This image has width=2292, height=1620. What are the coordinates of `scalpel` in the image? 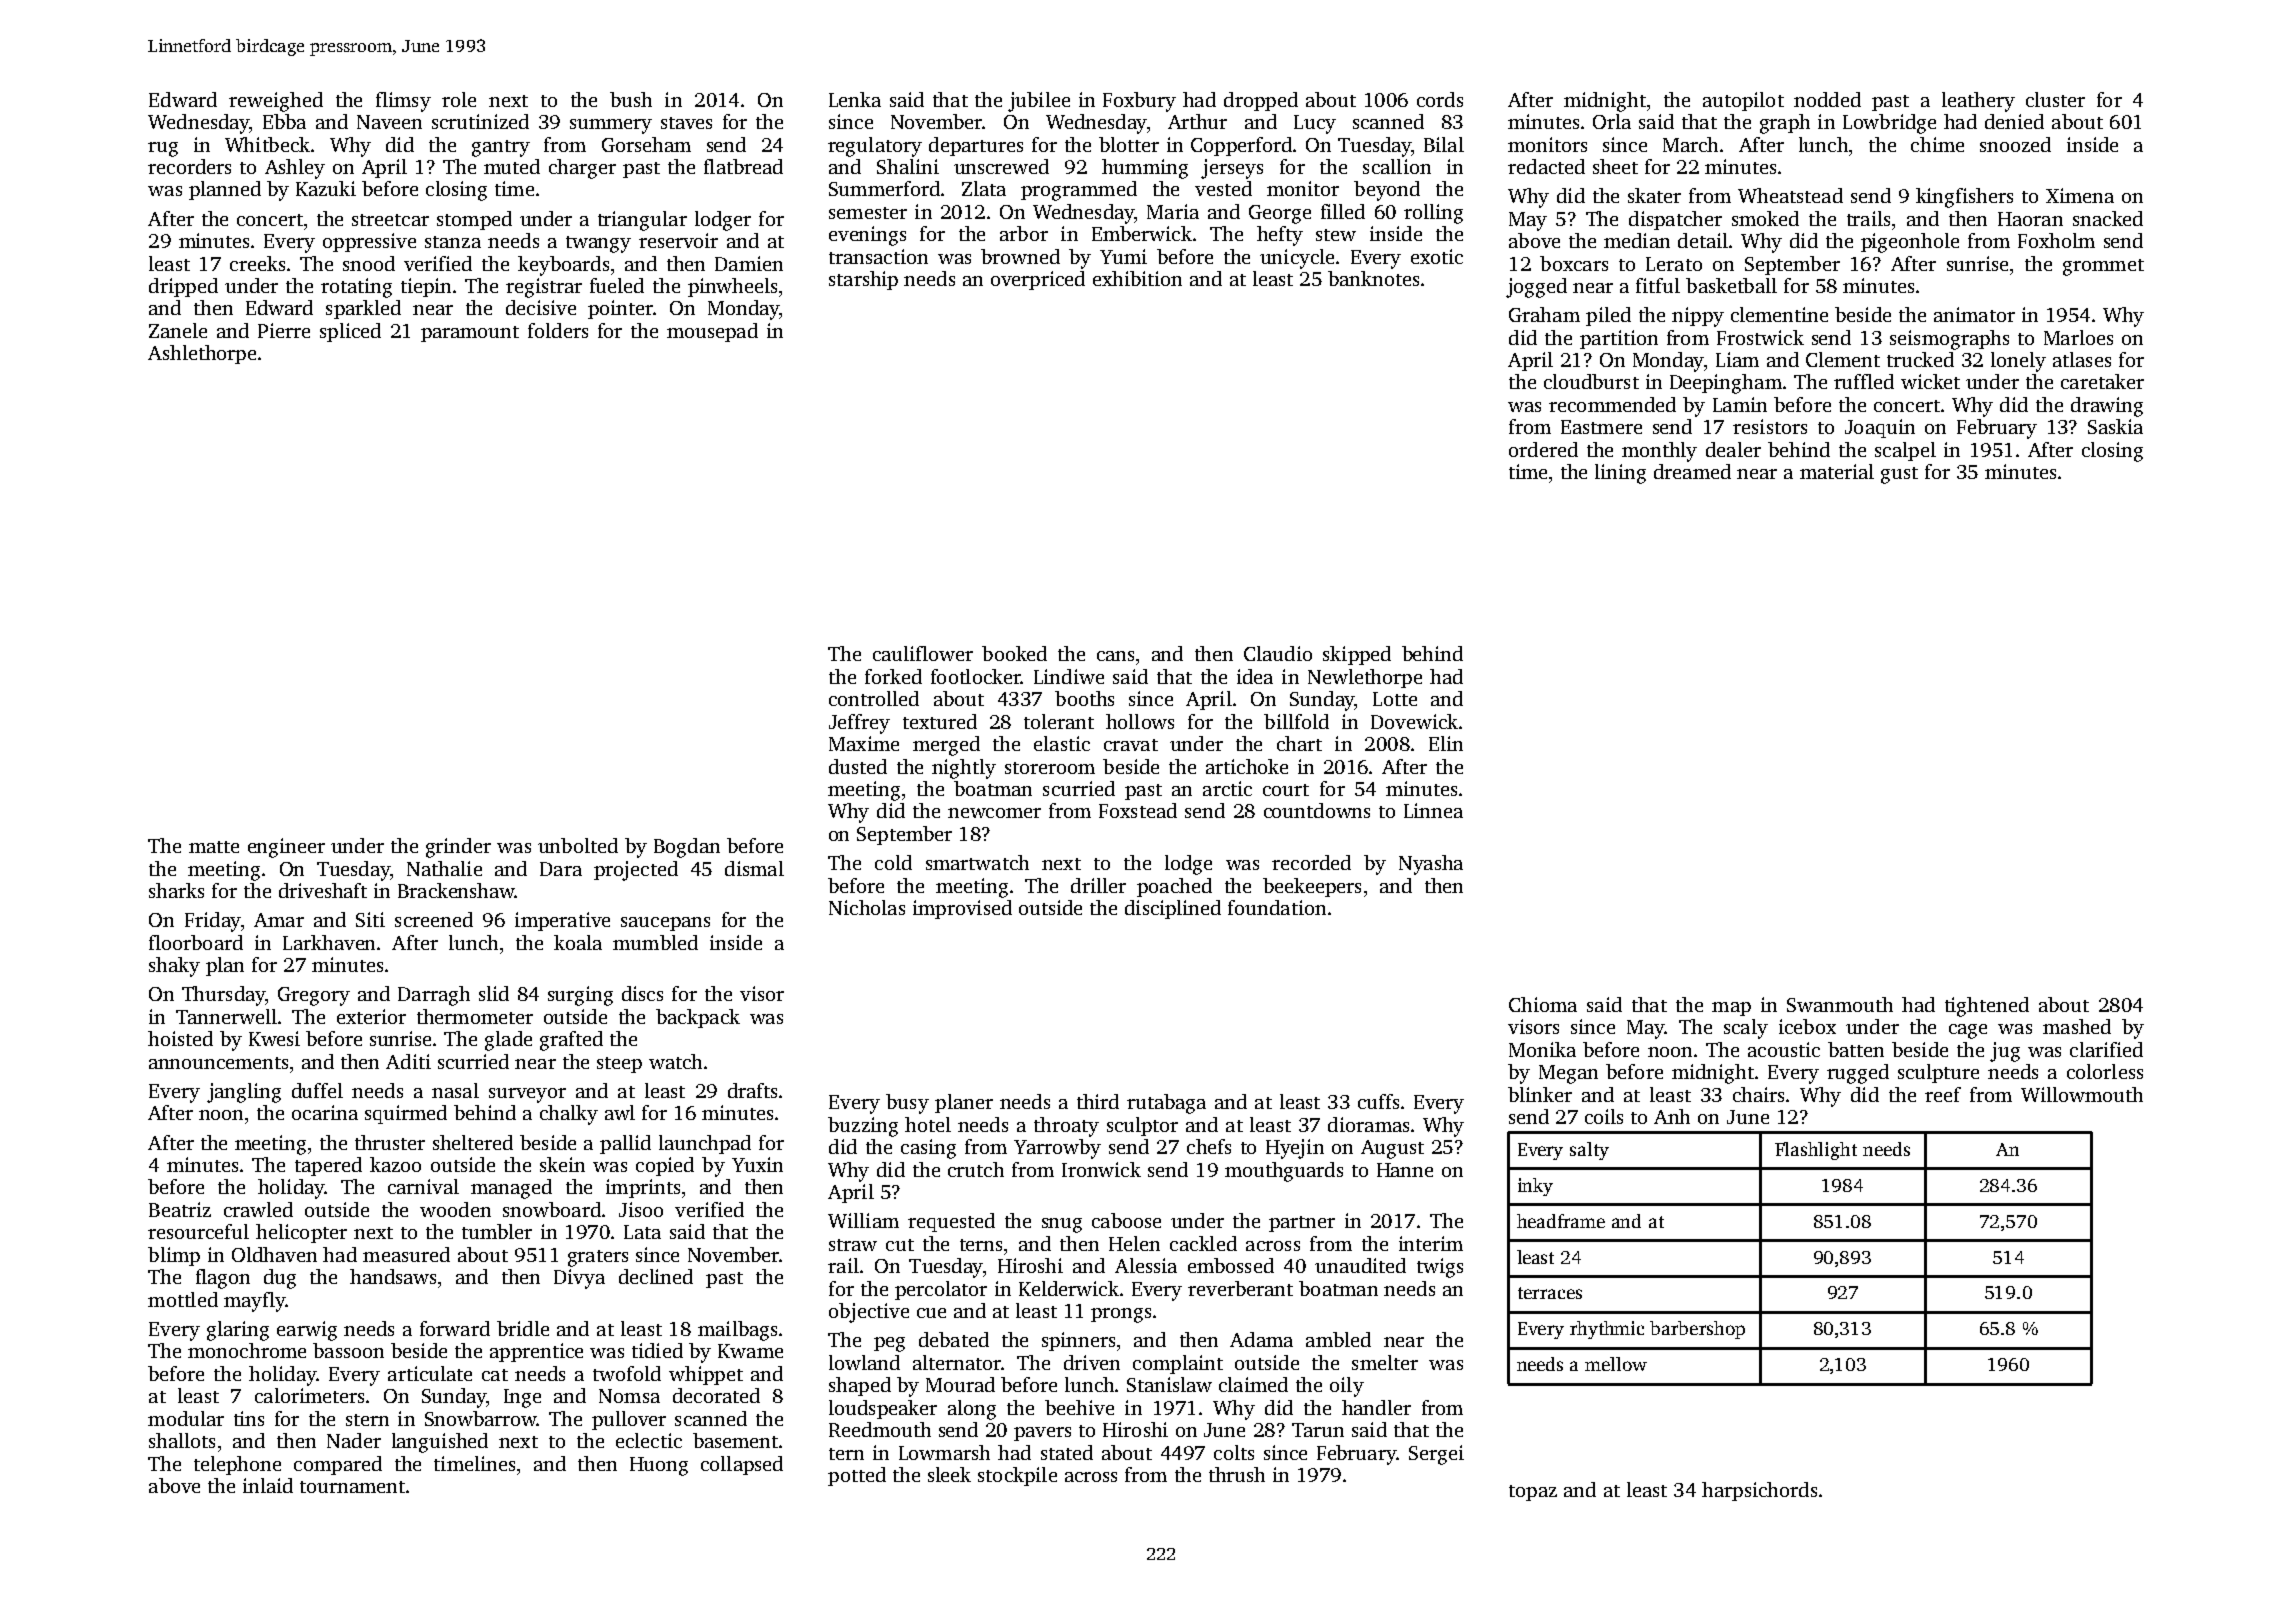 It's located at (1905, 451).
